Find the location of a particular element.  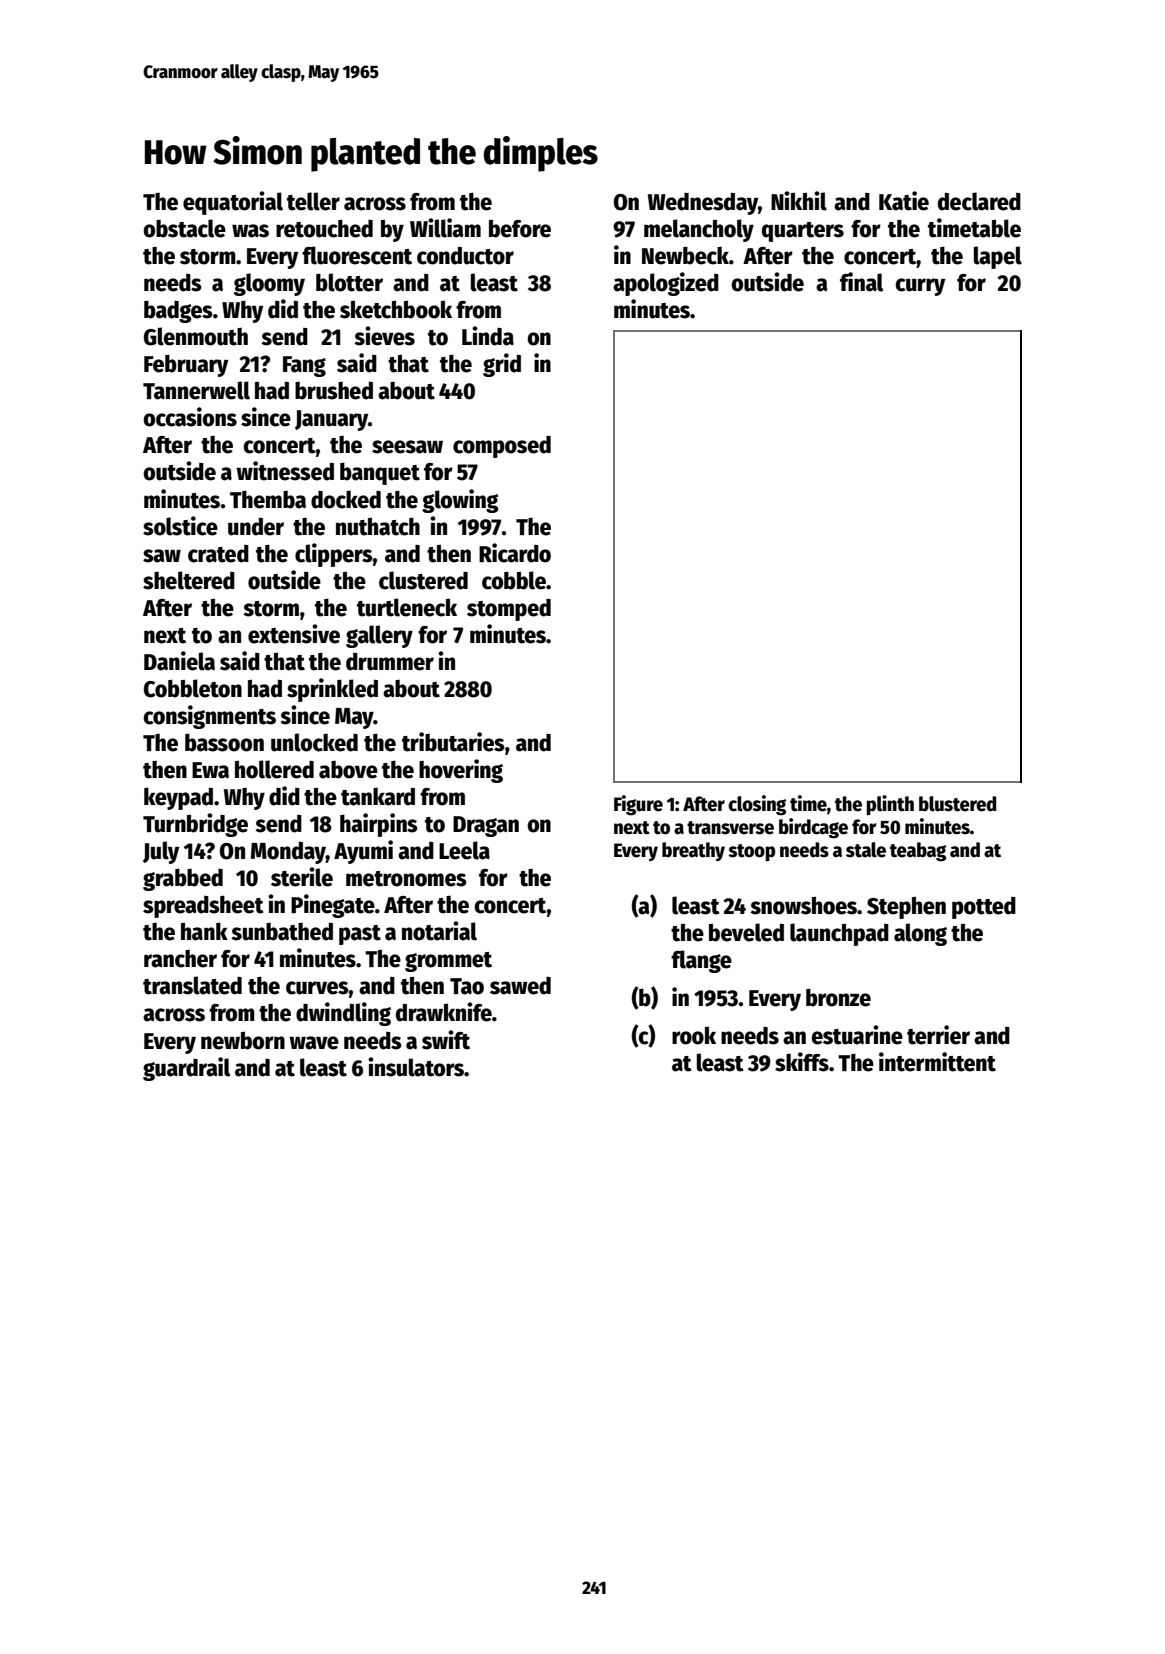

composed is located at coordinates (502, 447).
